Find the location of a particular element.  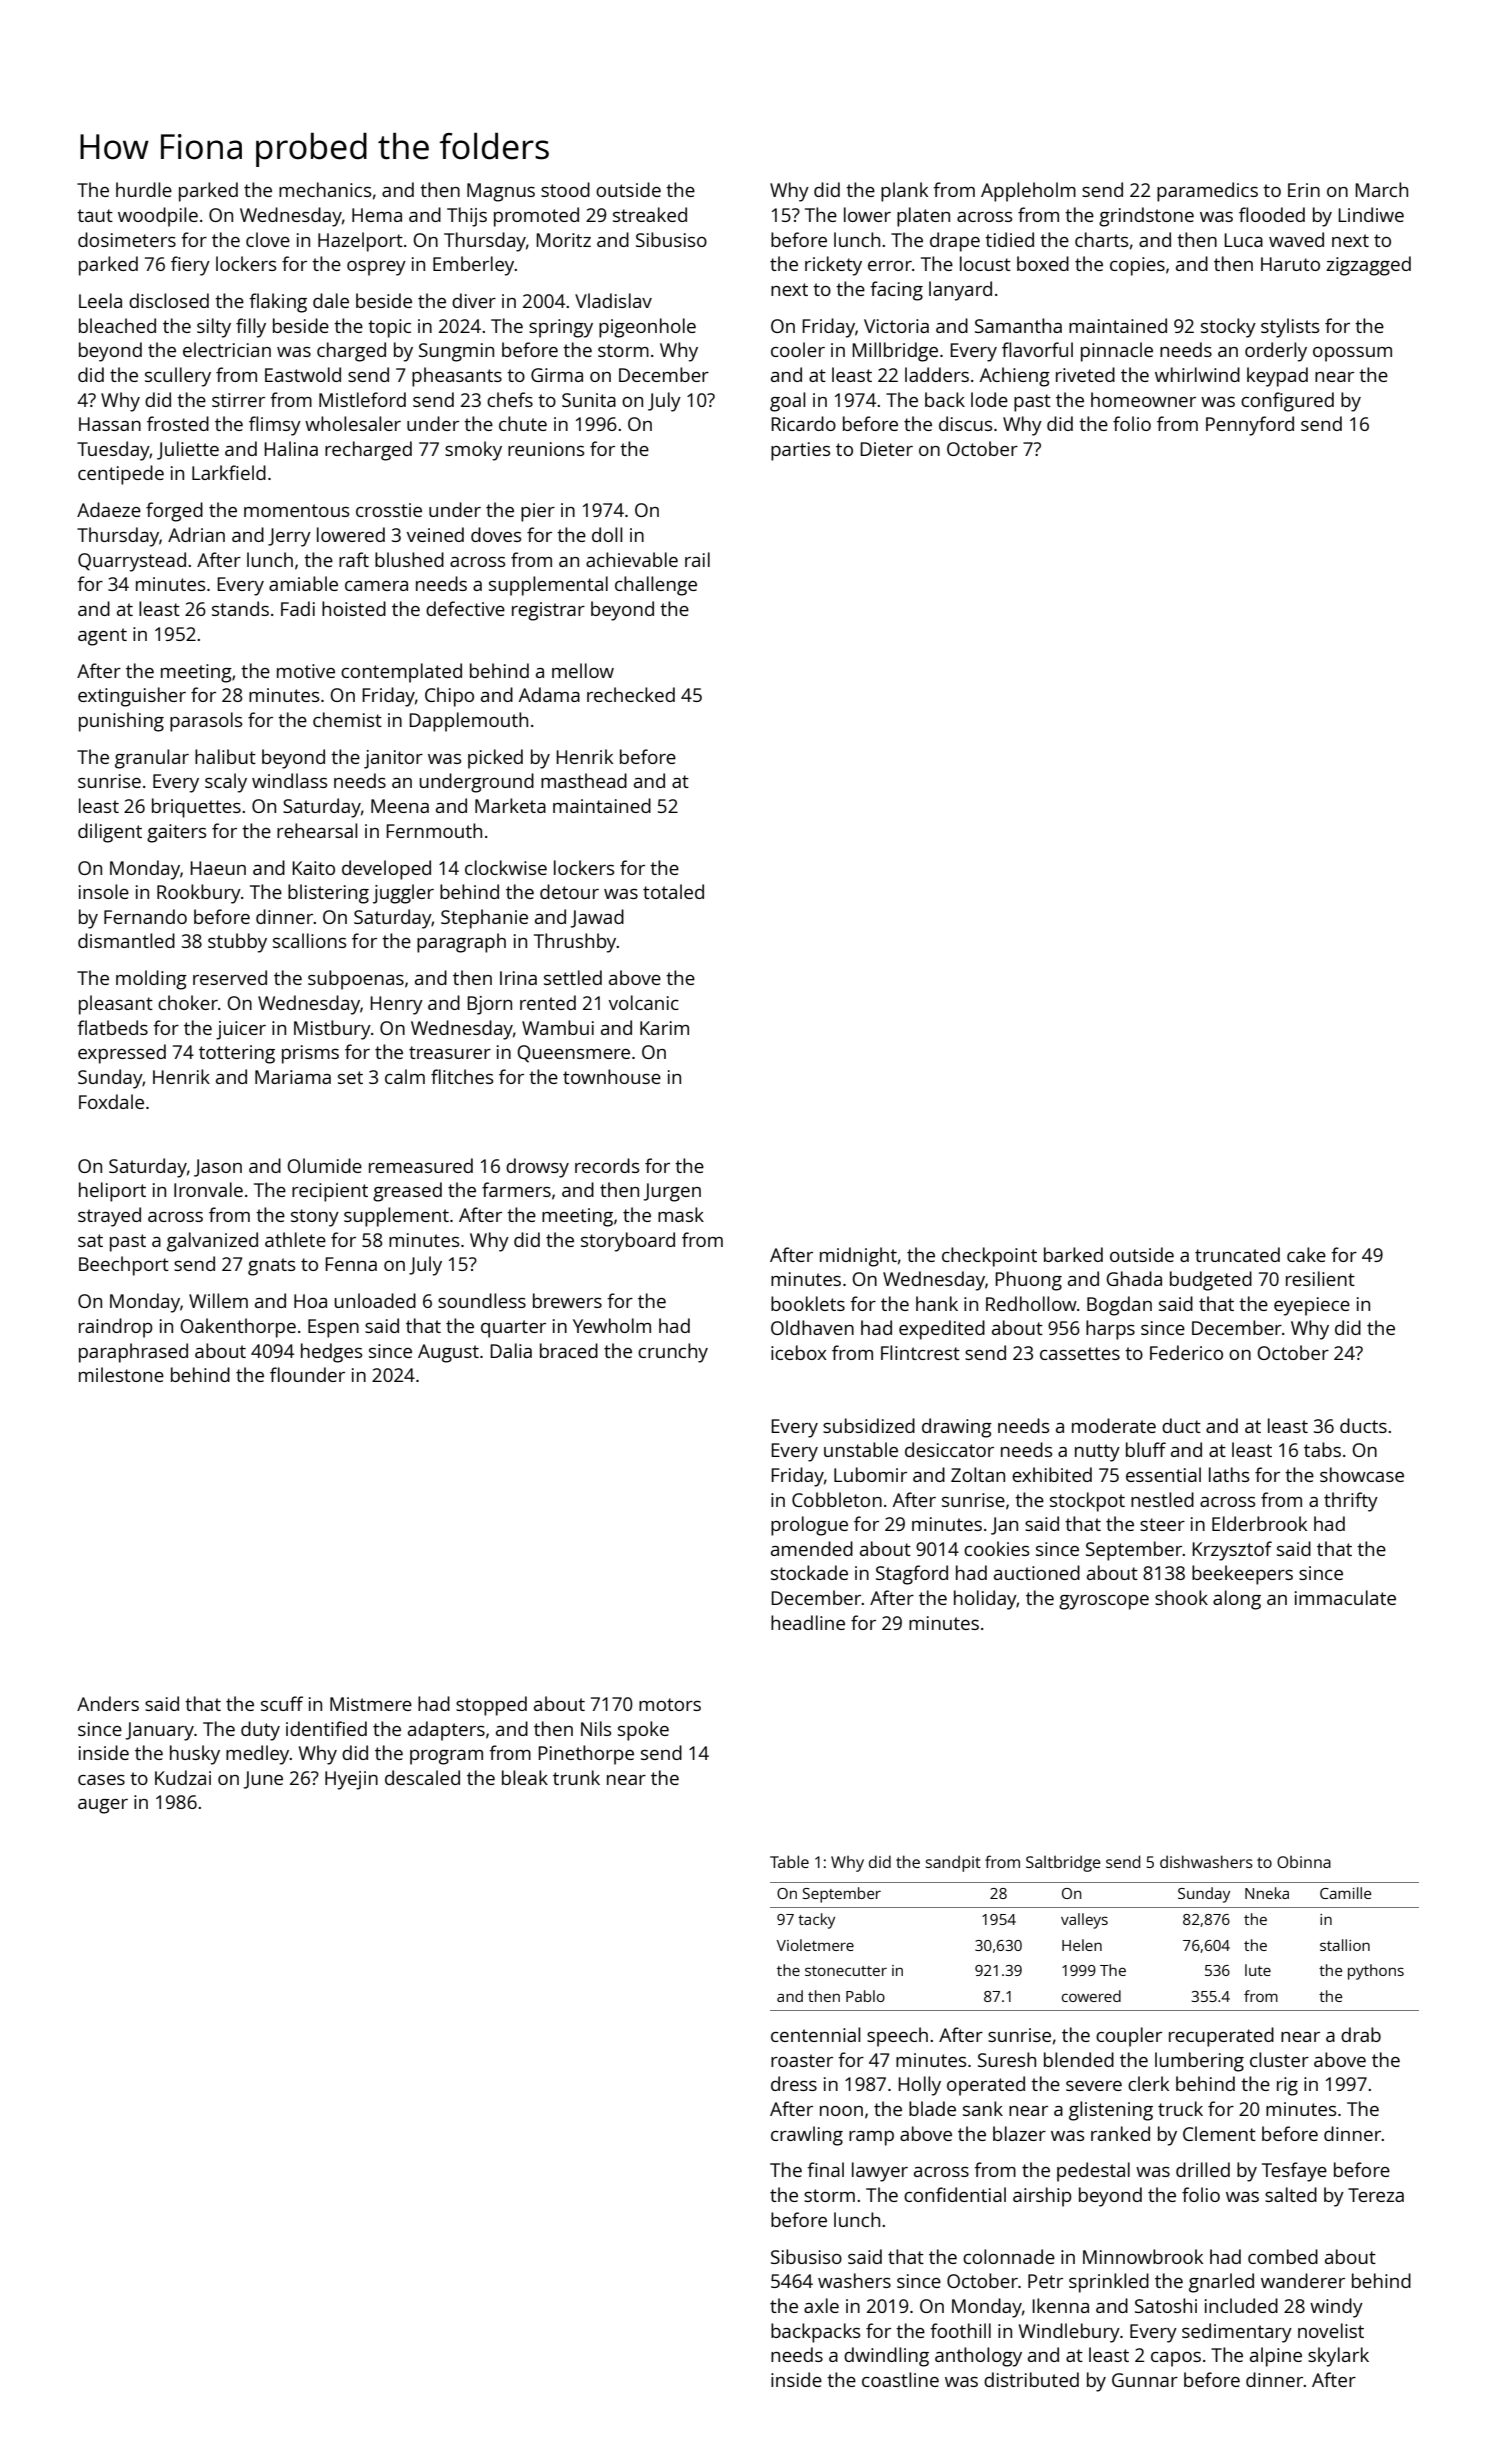

braced is located at coordinates (569, 1350).
